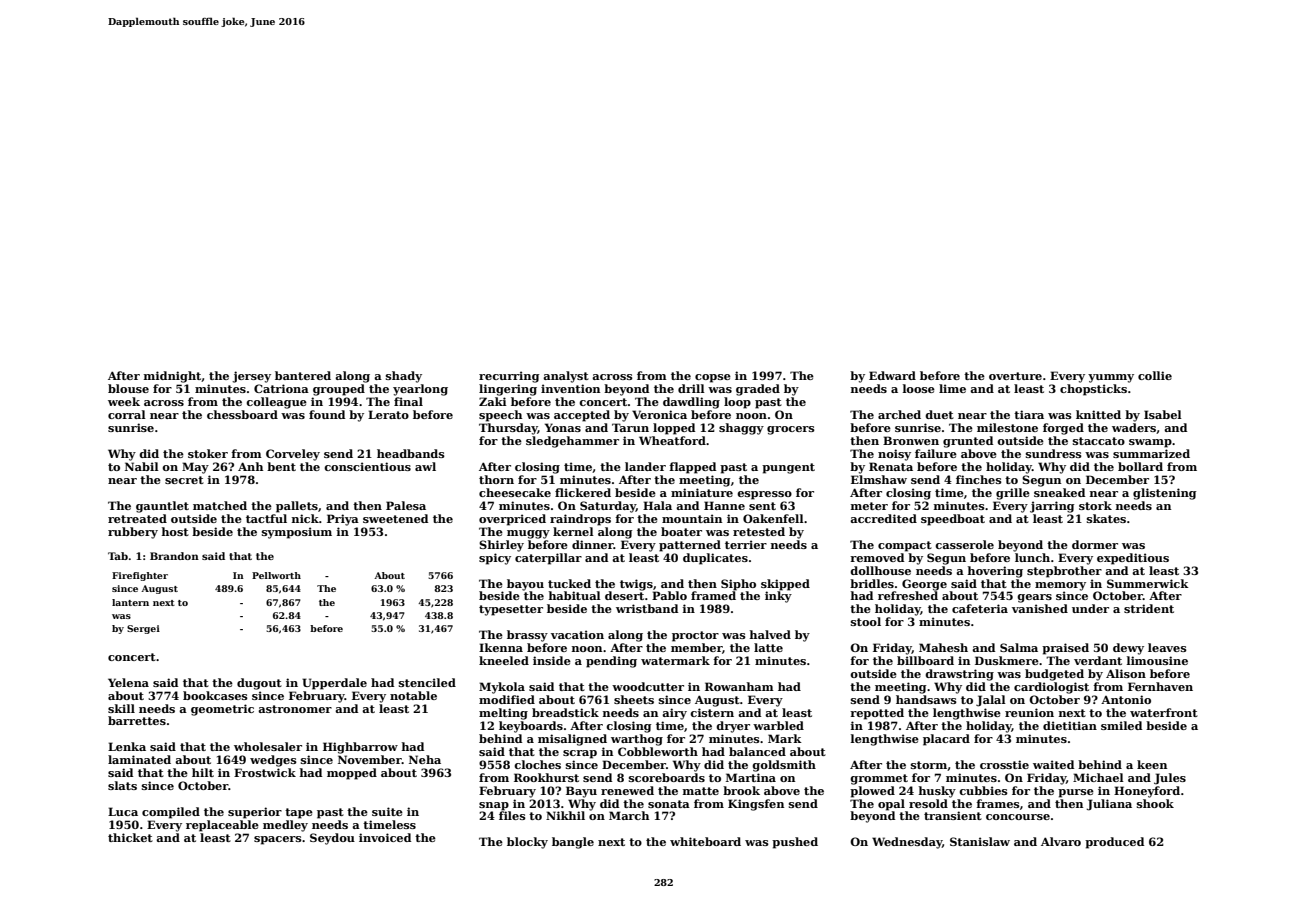 The height and width of the screenshot is (924, 1308). I want to click on midnight, so click(172, 377).
